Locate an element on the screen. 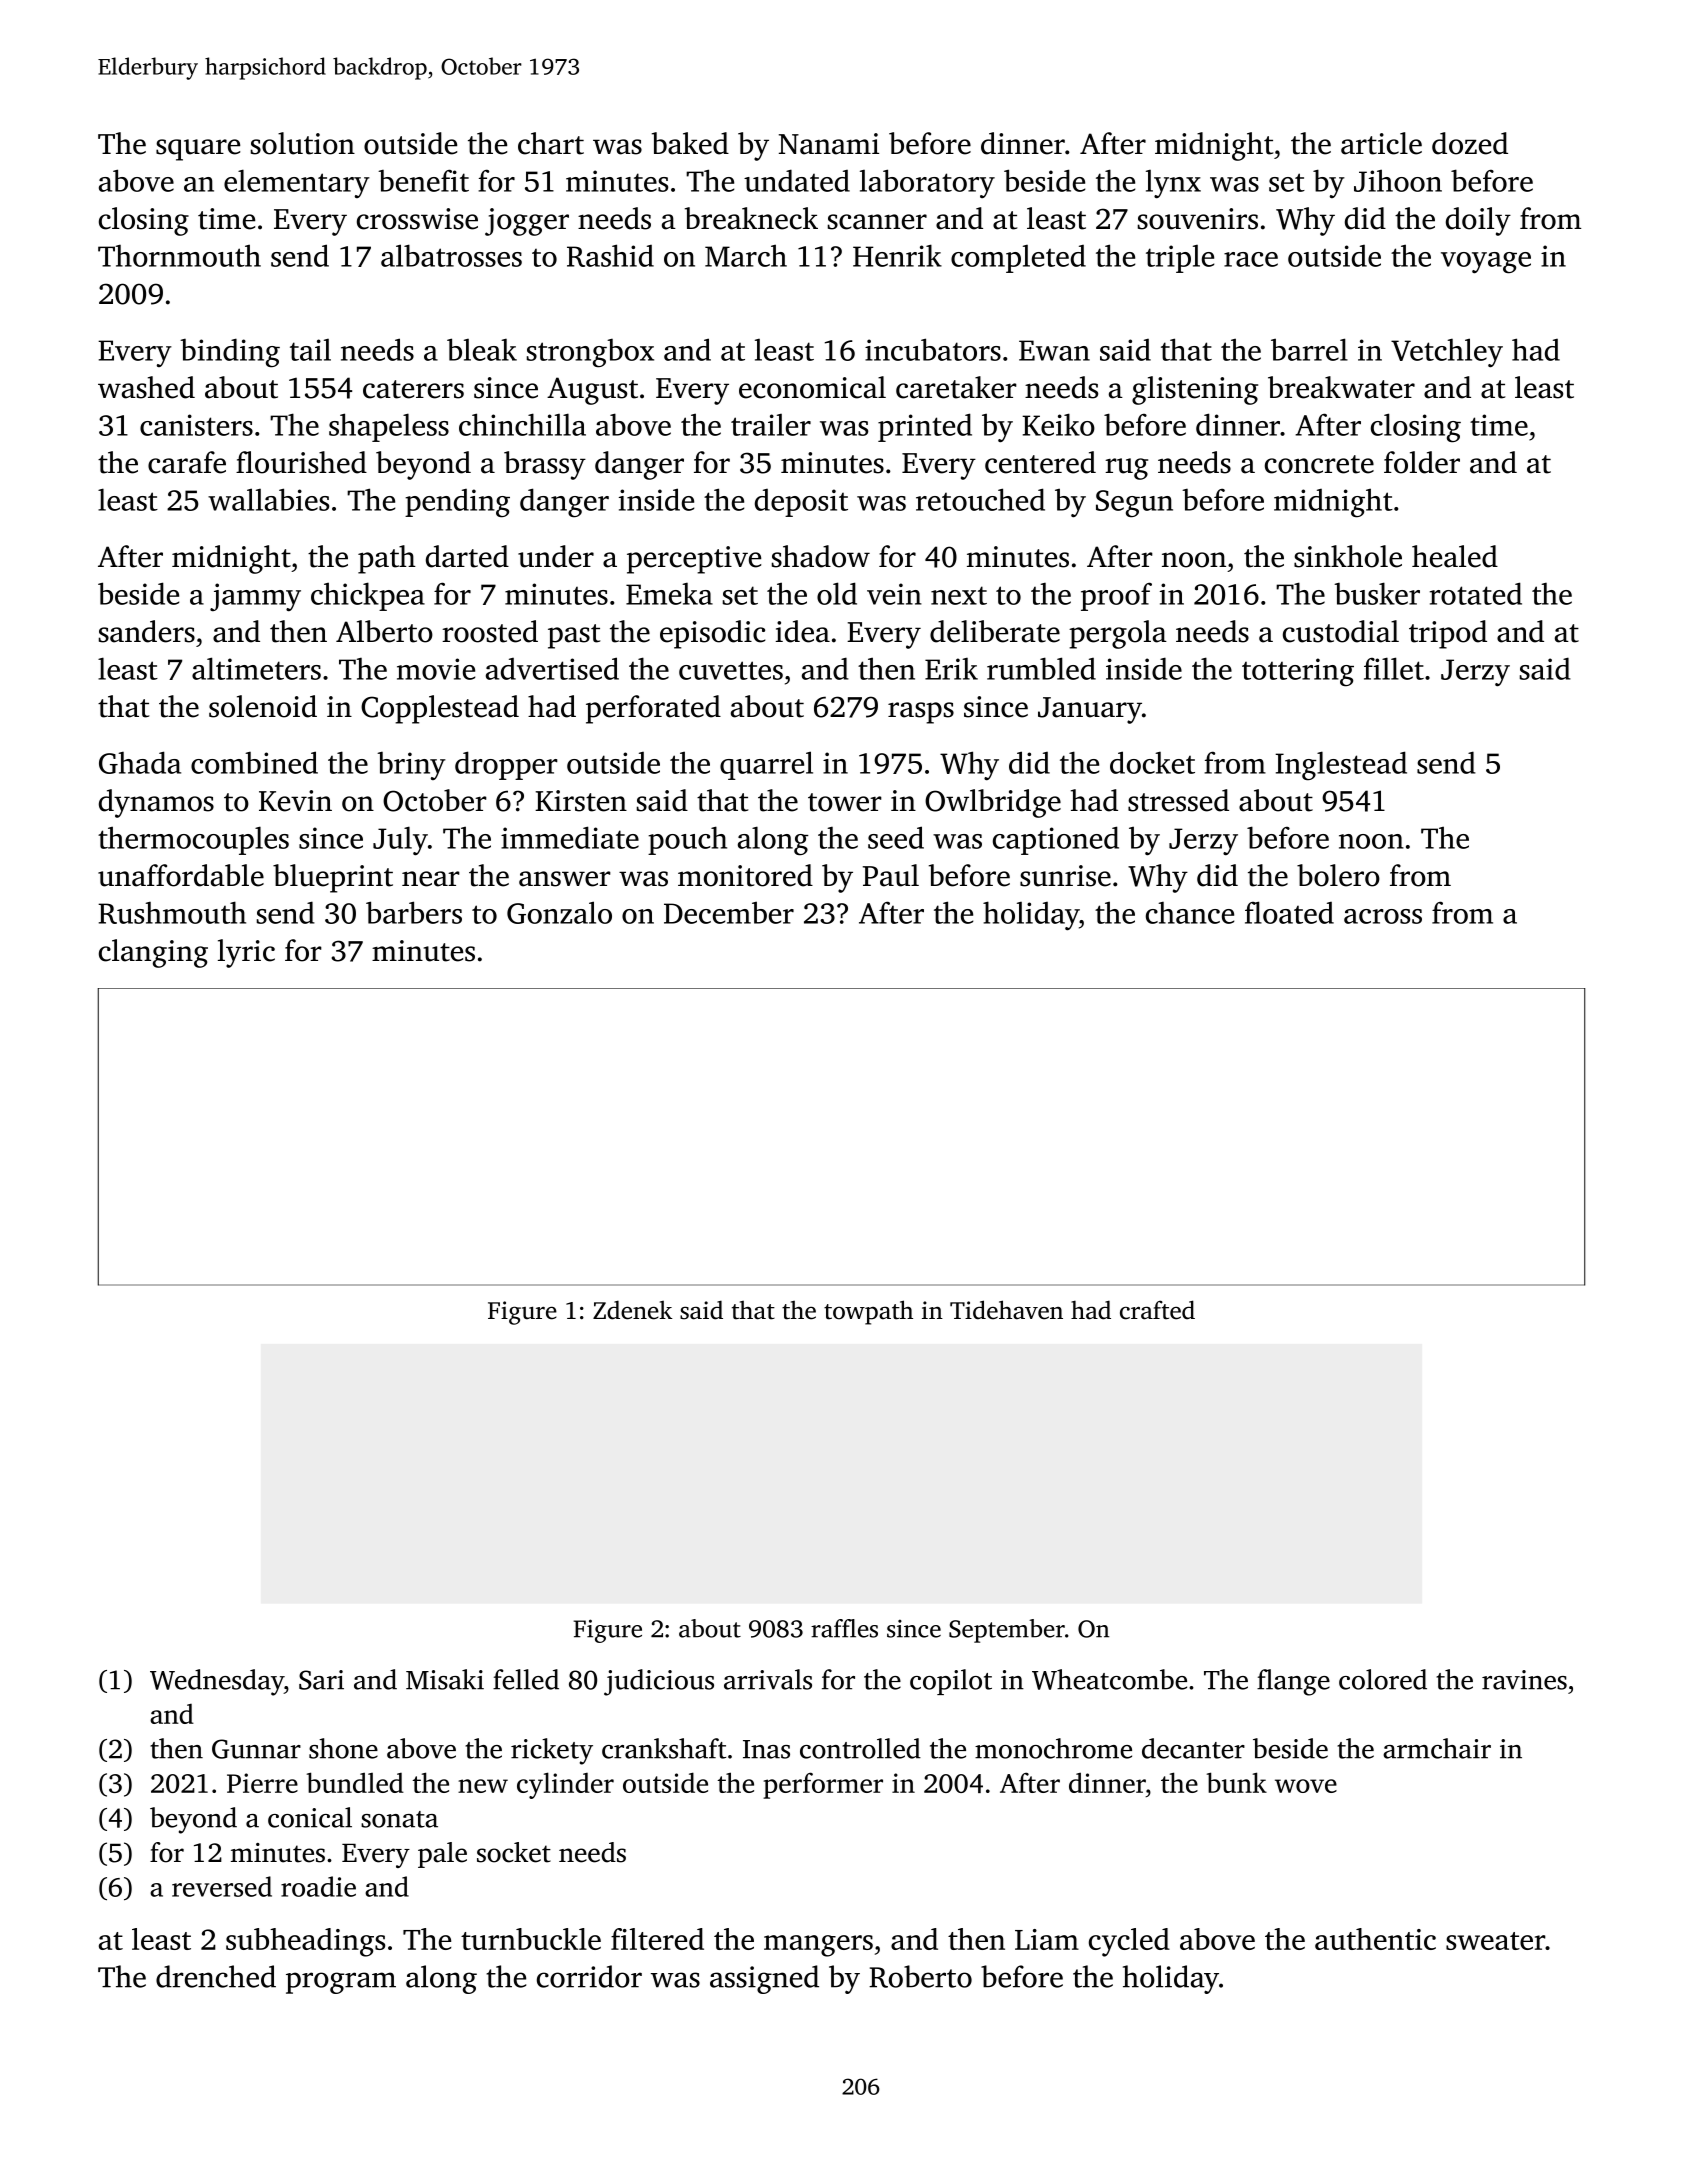 The width and height of the screenshot is (1683, 2178). Owlbridge is located at coordinates (993, 803).
